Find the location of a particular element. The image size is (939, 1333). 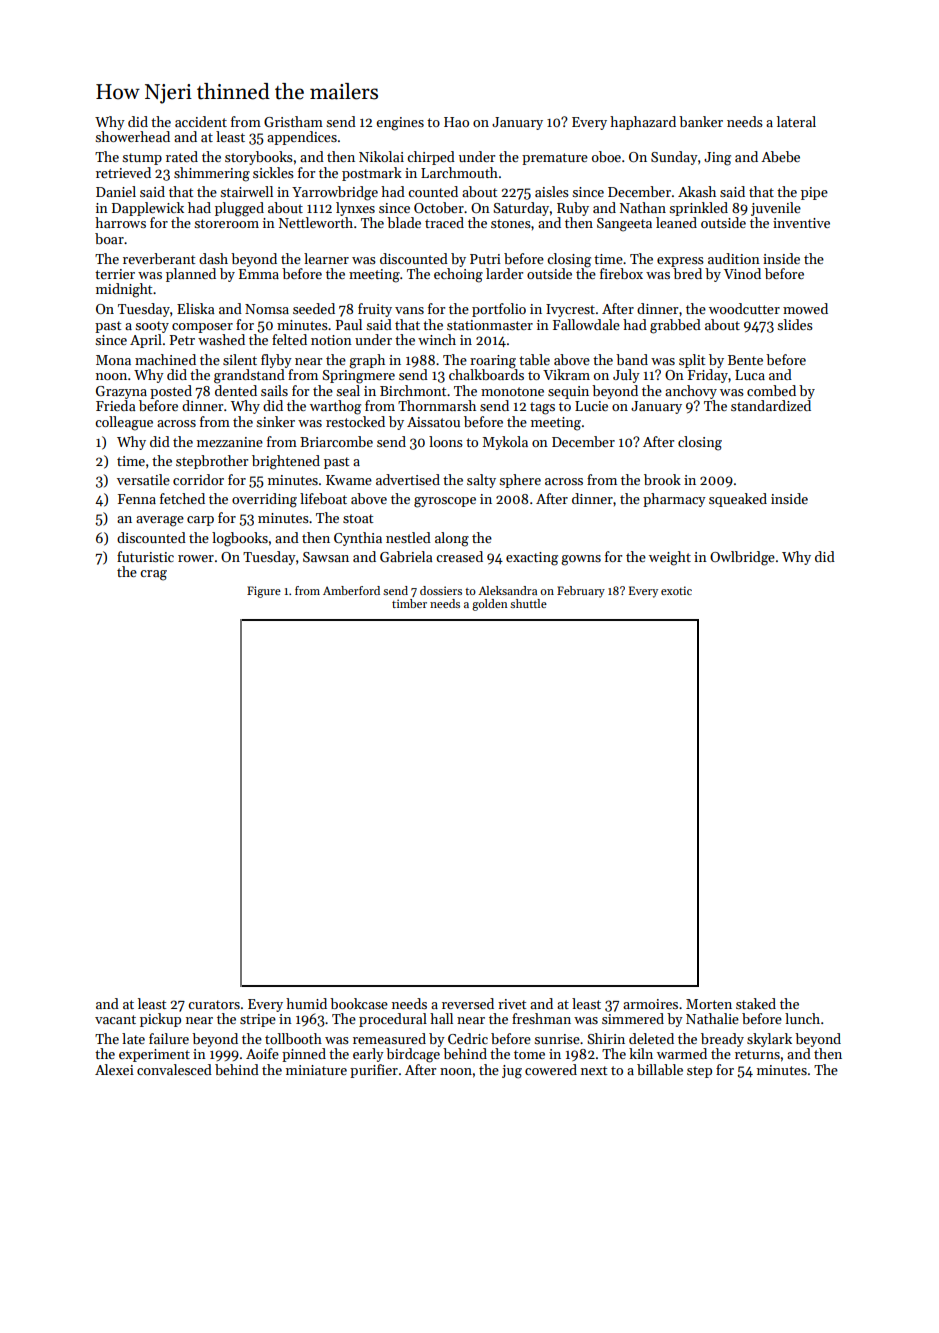

convalesced is located at coordinates (174, 1069).
